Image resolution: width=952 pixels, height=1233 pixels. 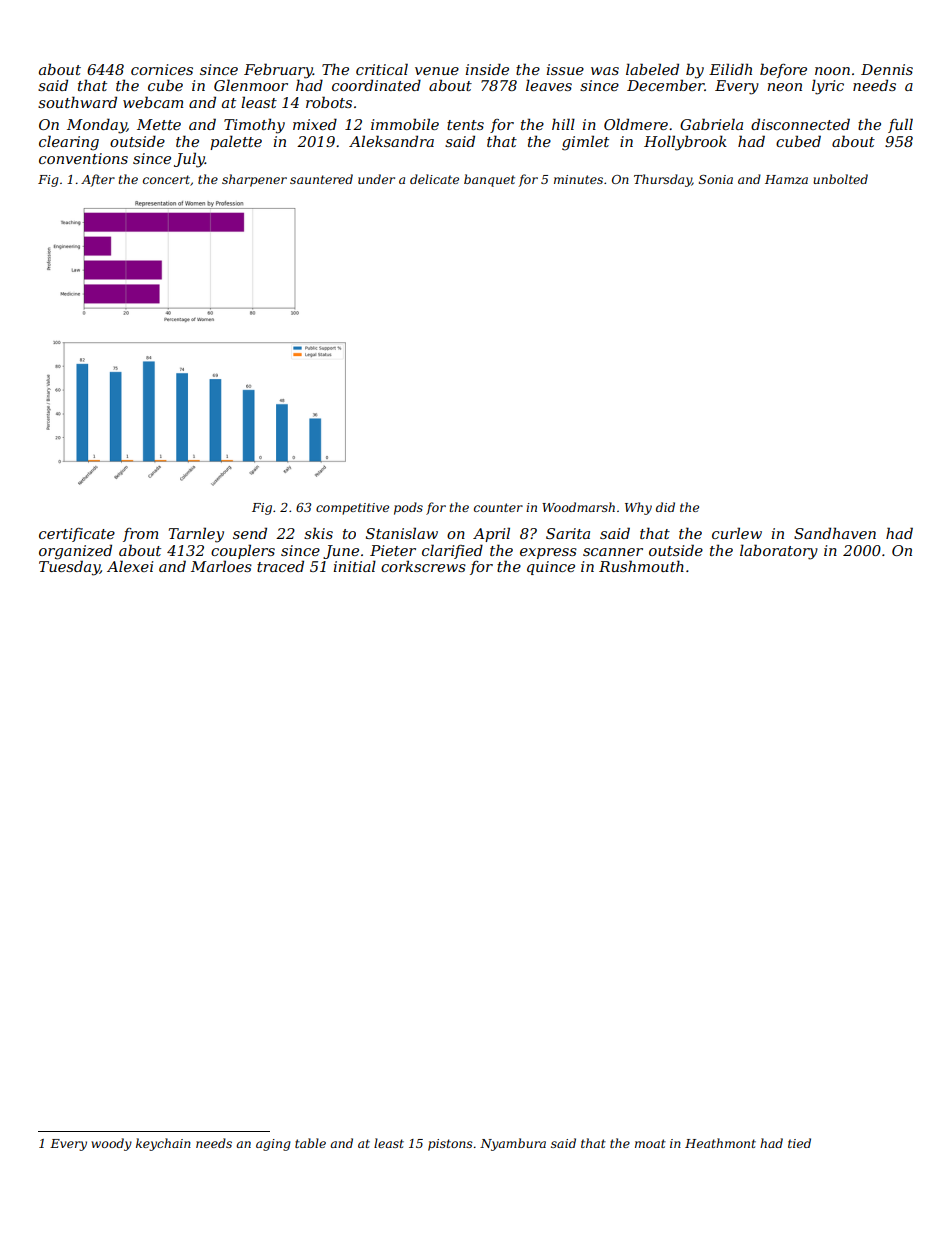 What do you see at coordinates (196, 535) in the screenshot?
I see `Tarnley` at bounding box center [196, 535].
